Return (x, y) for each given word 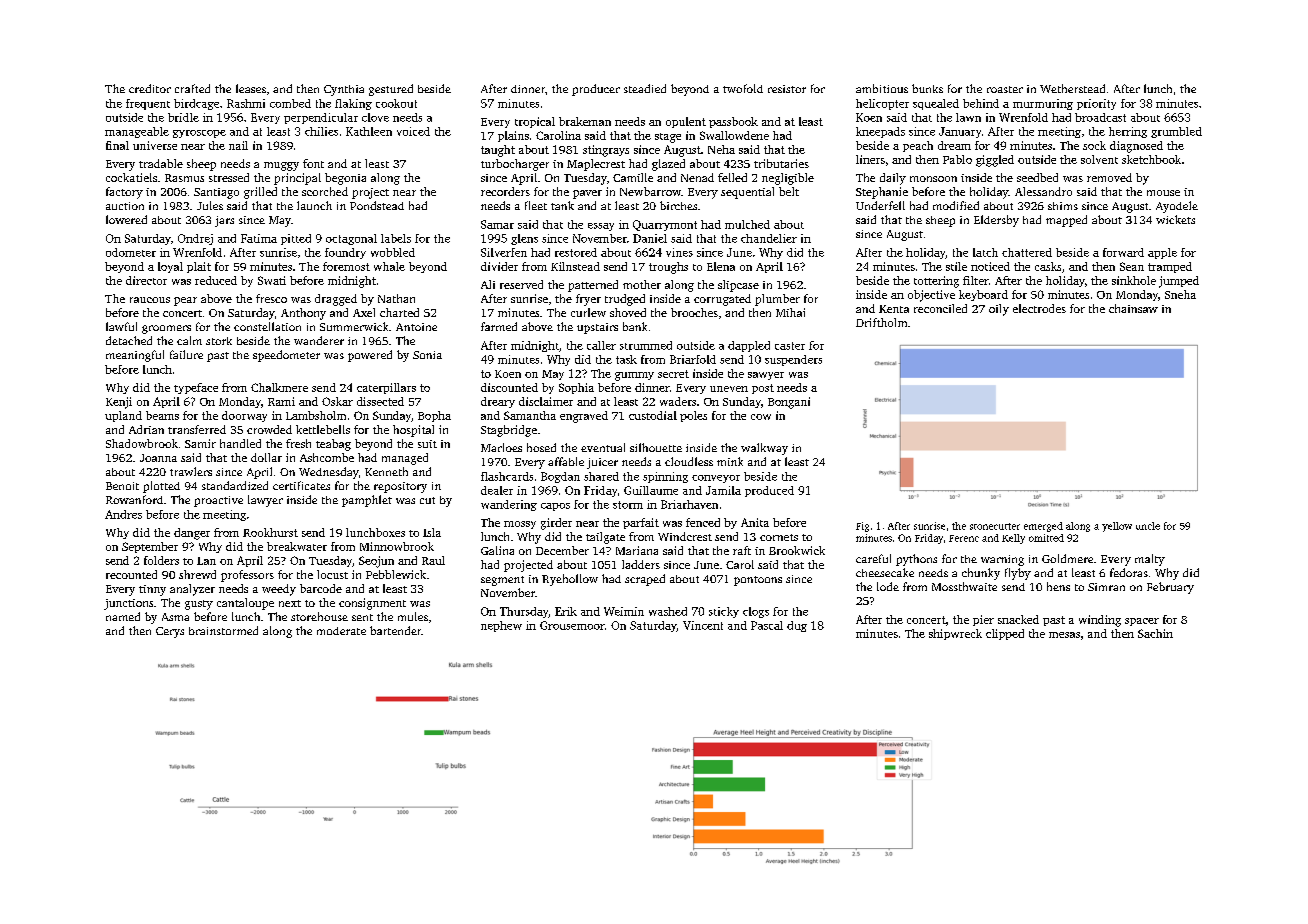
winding (1100, 621)
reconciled (940, 308)
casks (1048, 266)
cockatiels (131, 177)
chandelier (769, 238)
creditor (150, 88)
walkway (764, 449)
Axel (364, 312)
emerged (1043, 527)
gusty (199, 605)
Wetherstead (1072, 88)
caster (790, 346)
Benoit (122, 486)
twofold (743, 88)
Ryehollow (570, 580)
